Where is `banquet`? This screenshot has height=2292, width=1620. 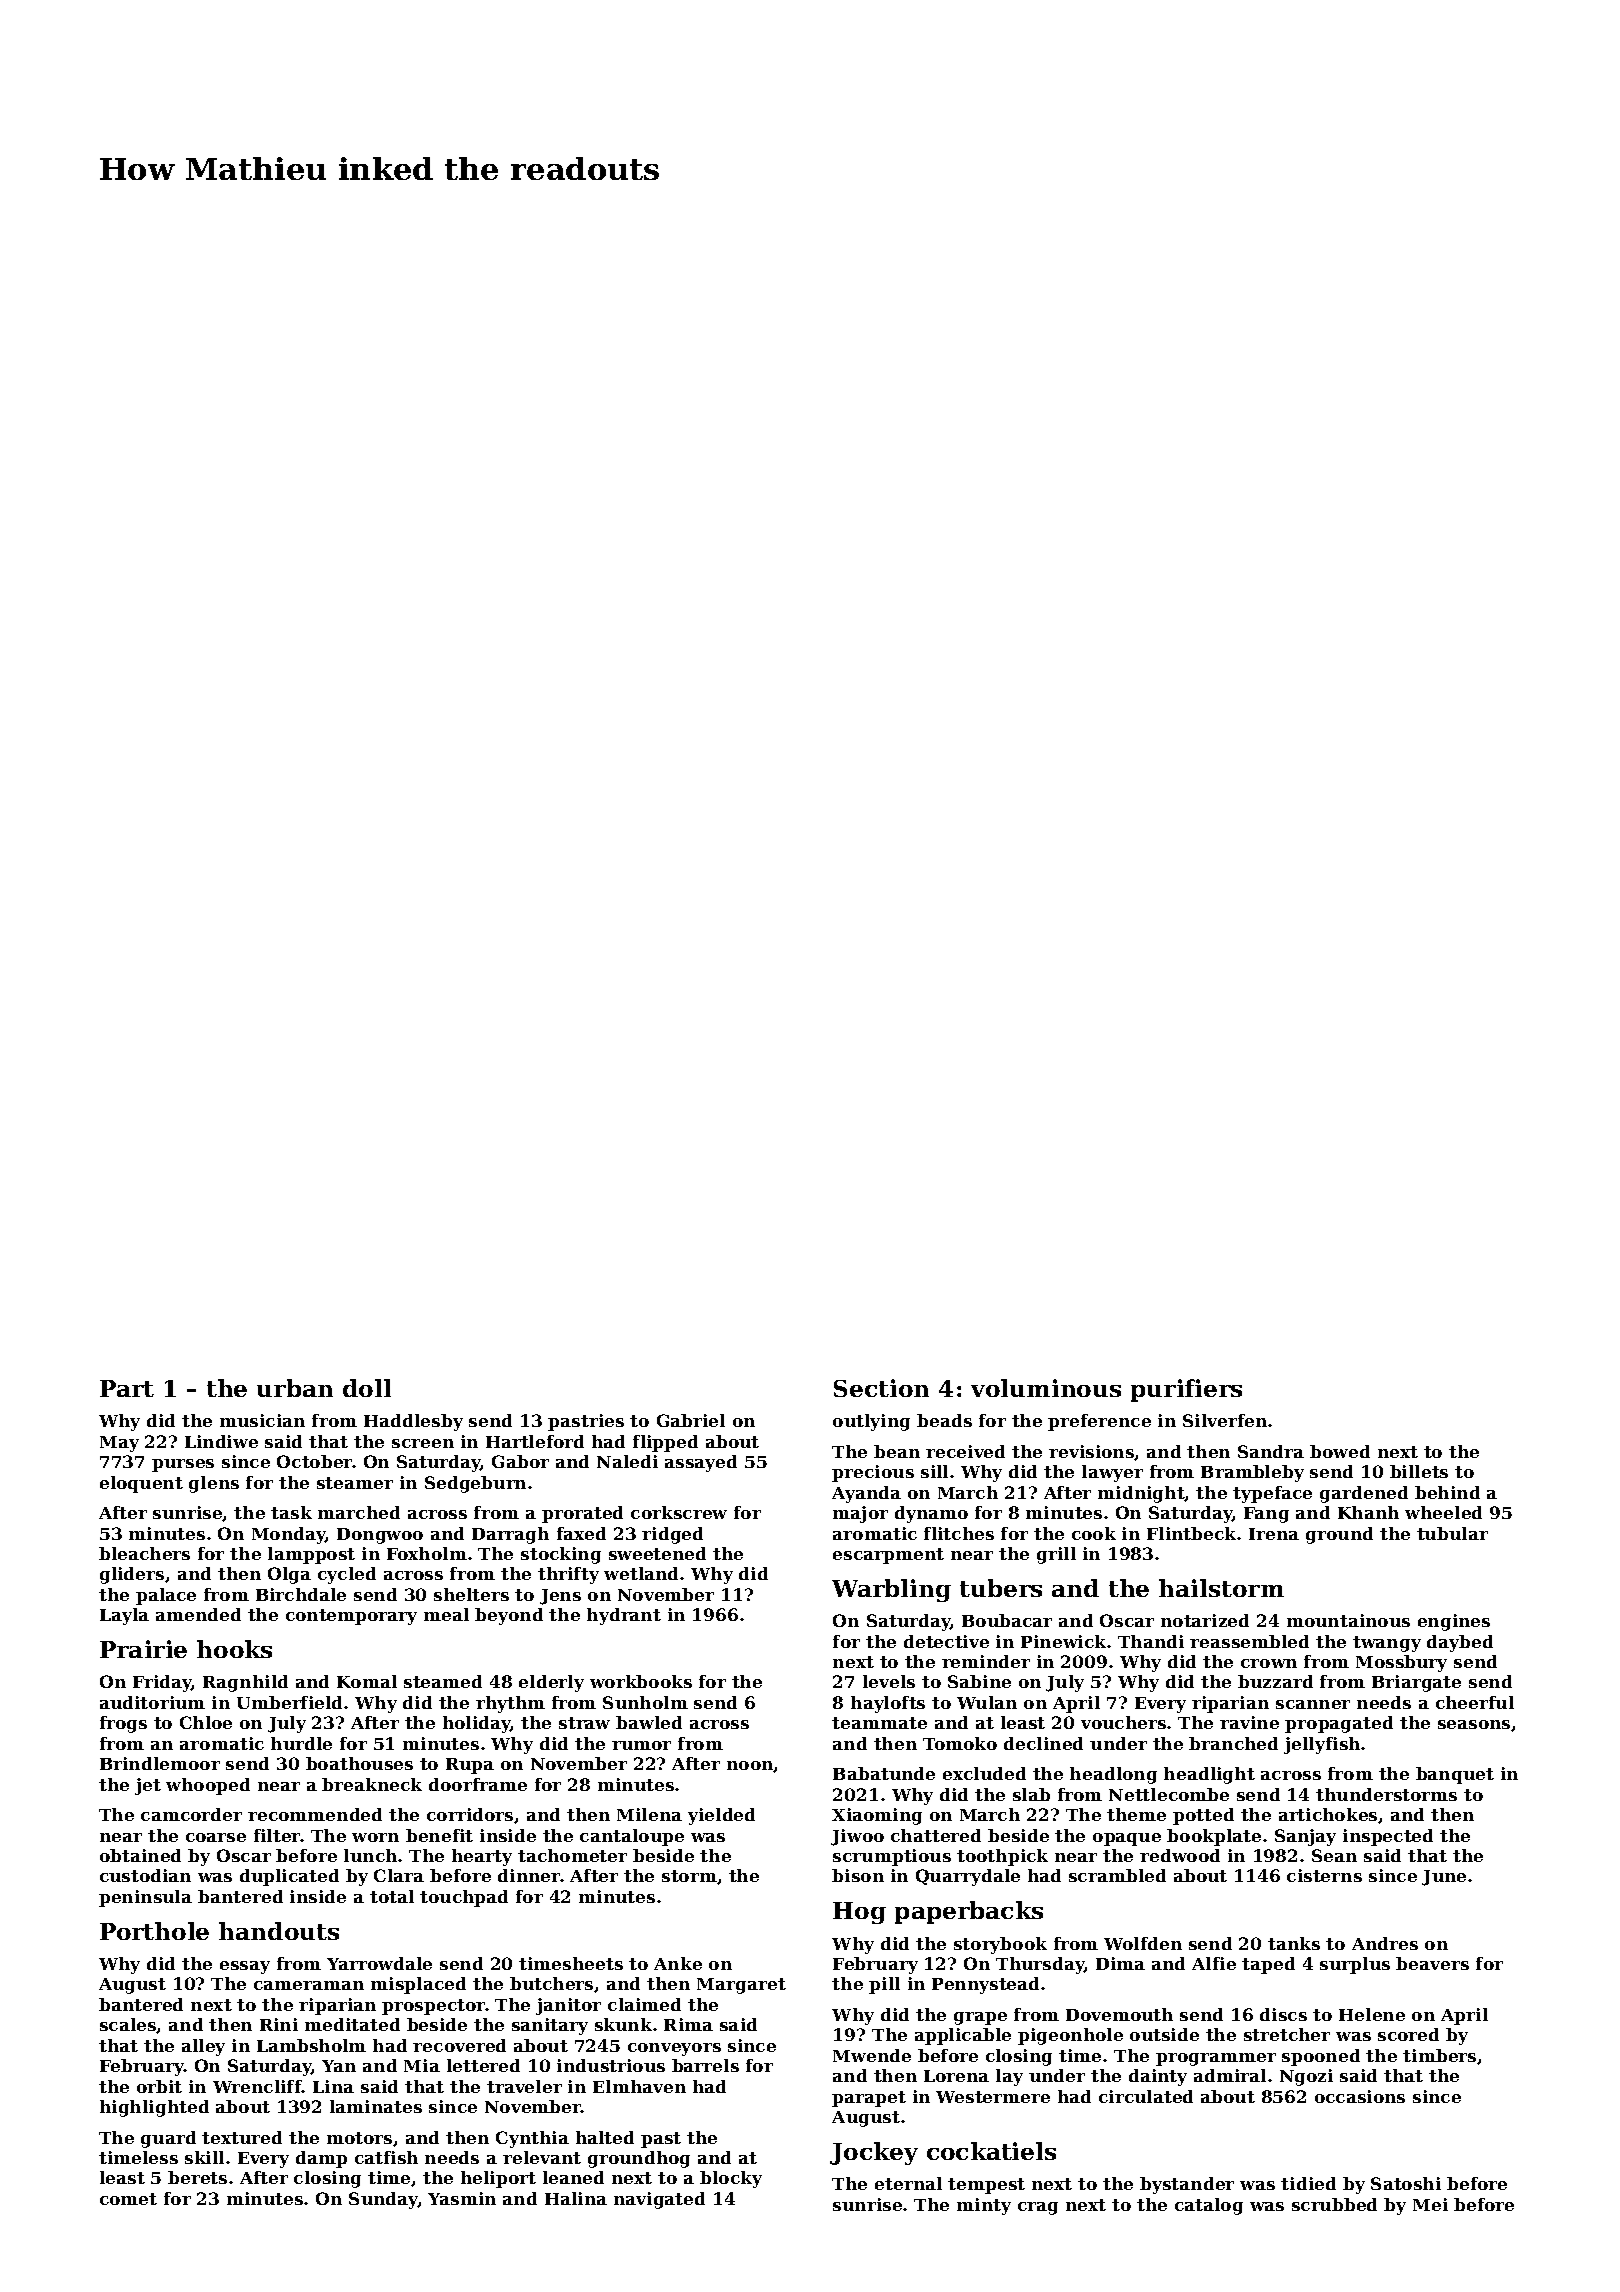
banquet is located at coordinates (1455, 1775).
